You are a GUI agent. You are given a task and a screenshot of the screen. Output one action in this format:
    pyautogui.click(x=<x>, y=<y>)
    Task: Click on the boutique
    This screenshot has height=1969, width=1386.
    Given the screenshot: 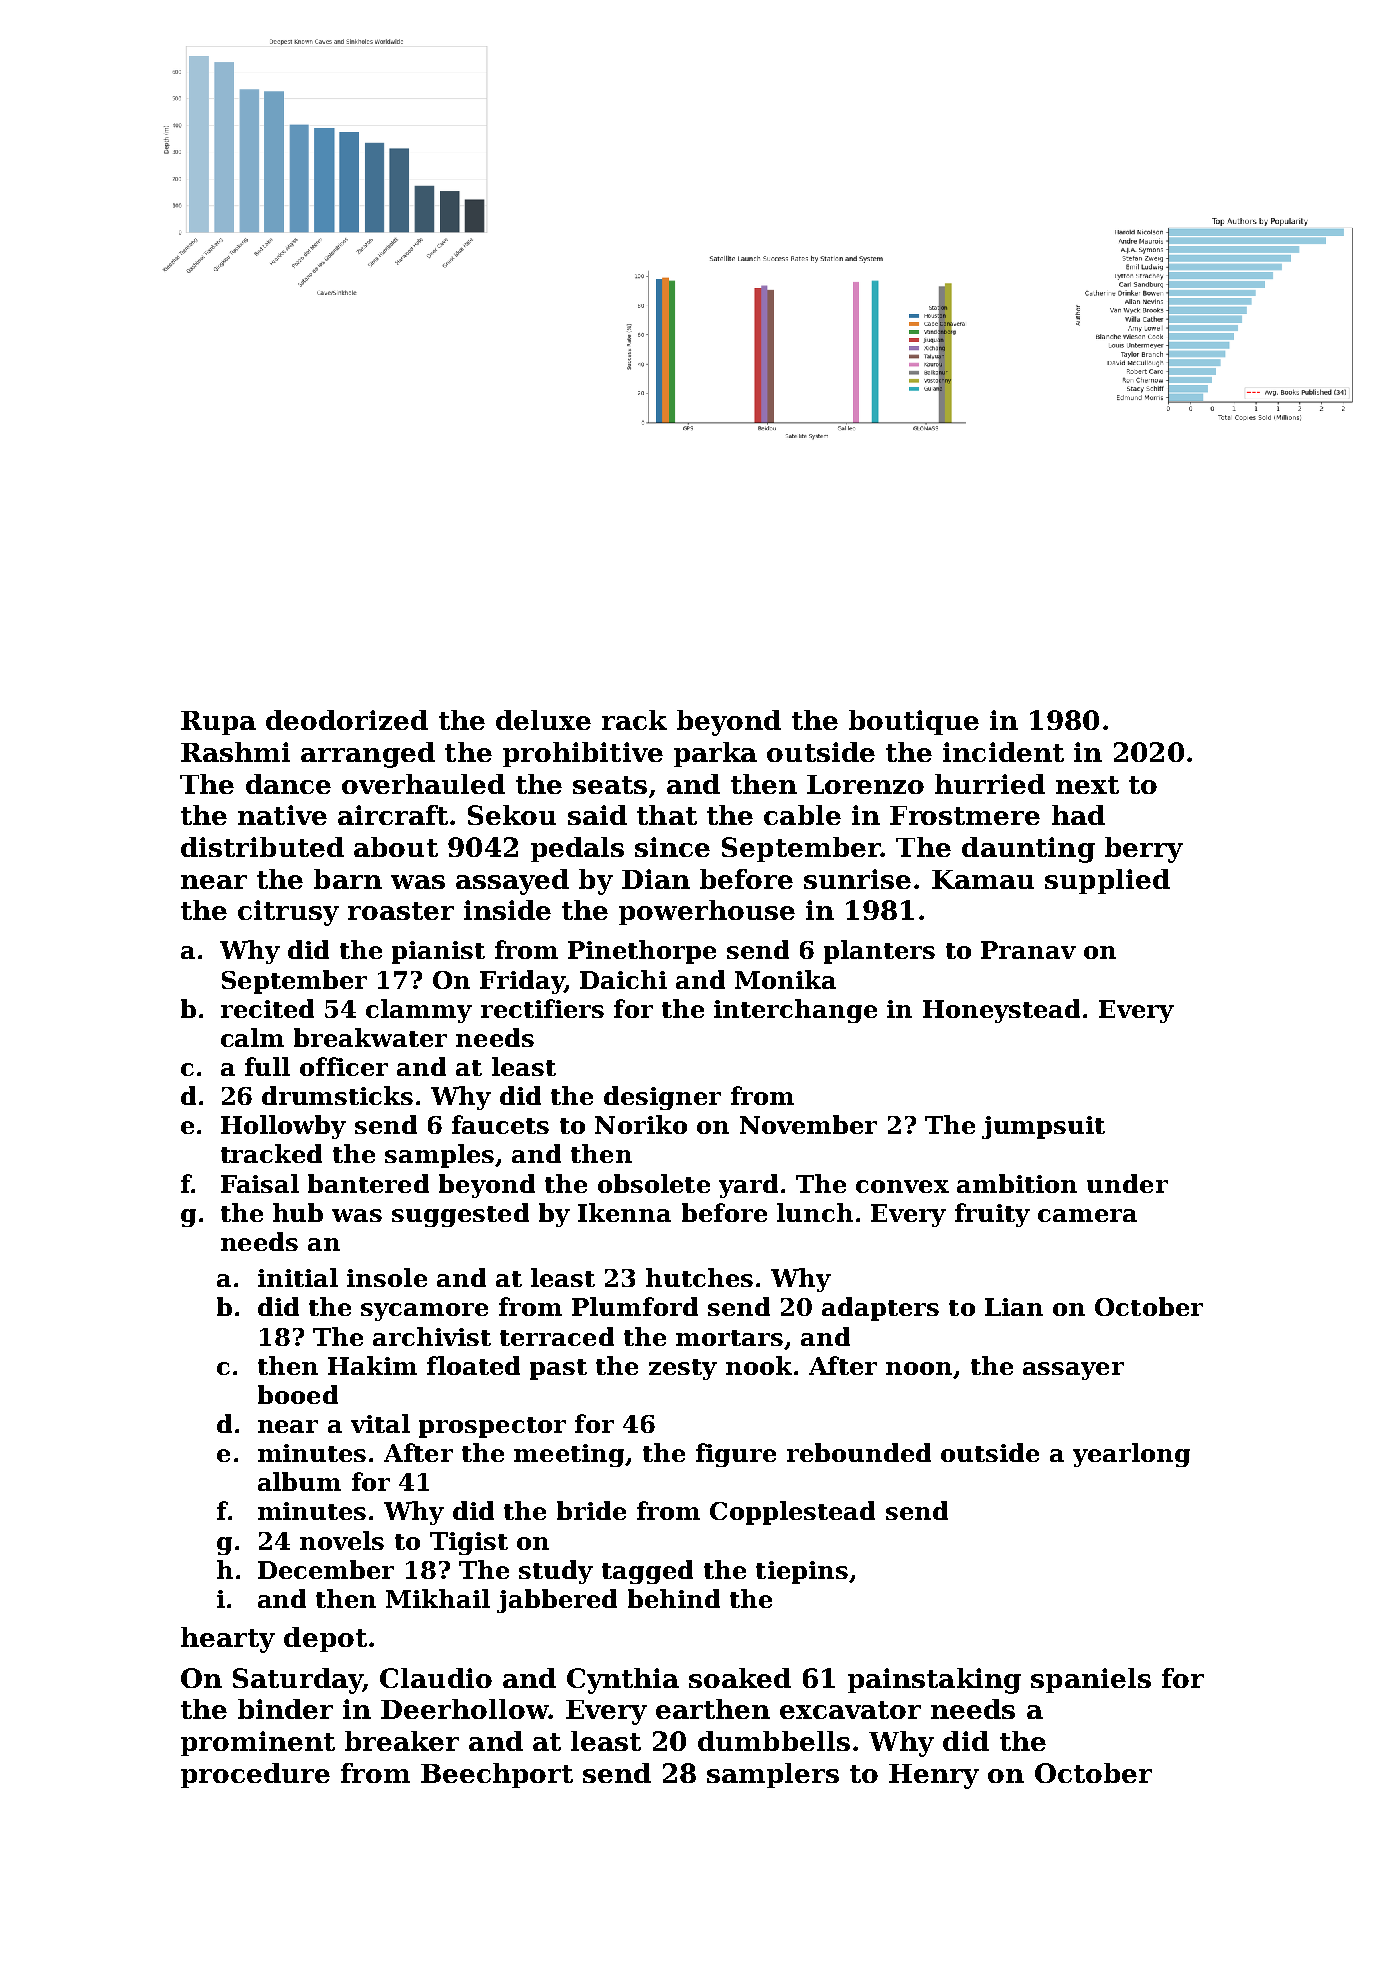 What is the action you would take?
    pyautogui.click(x=914, y=722)
